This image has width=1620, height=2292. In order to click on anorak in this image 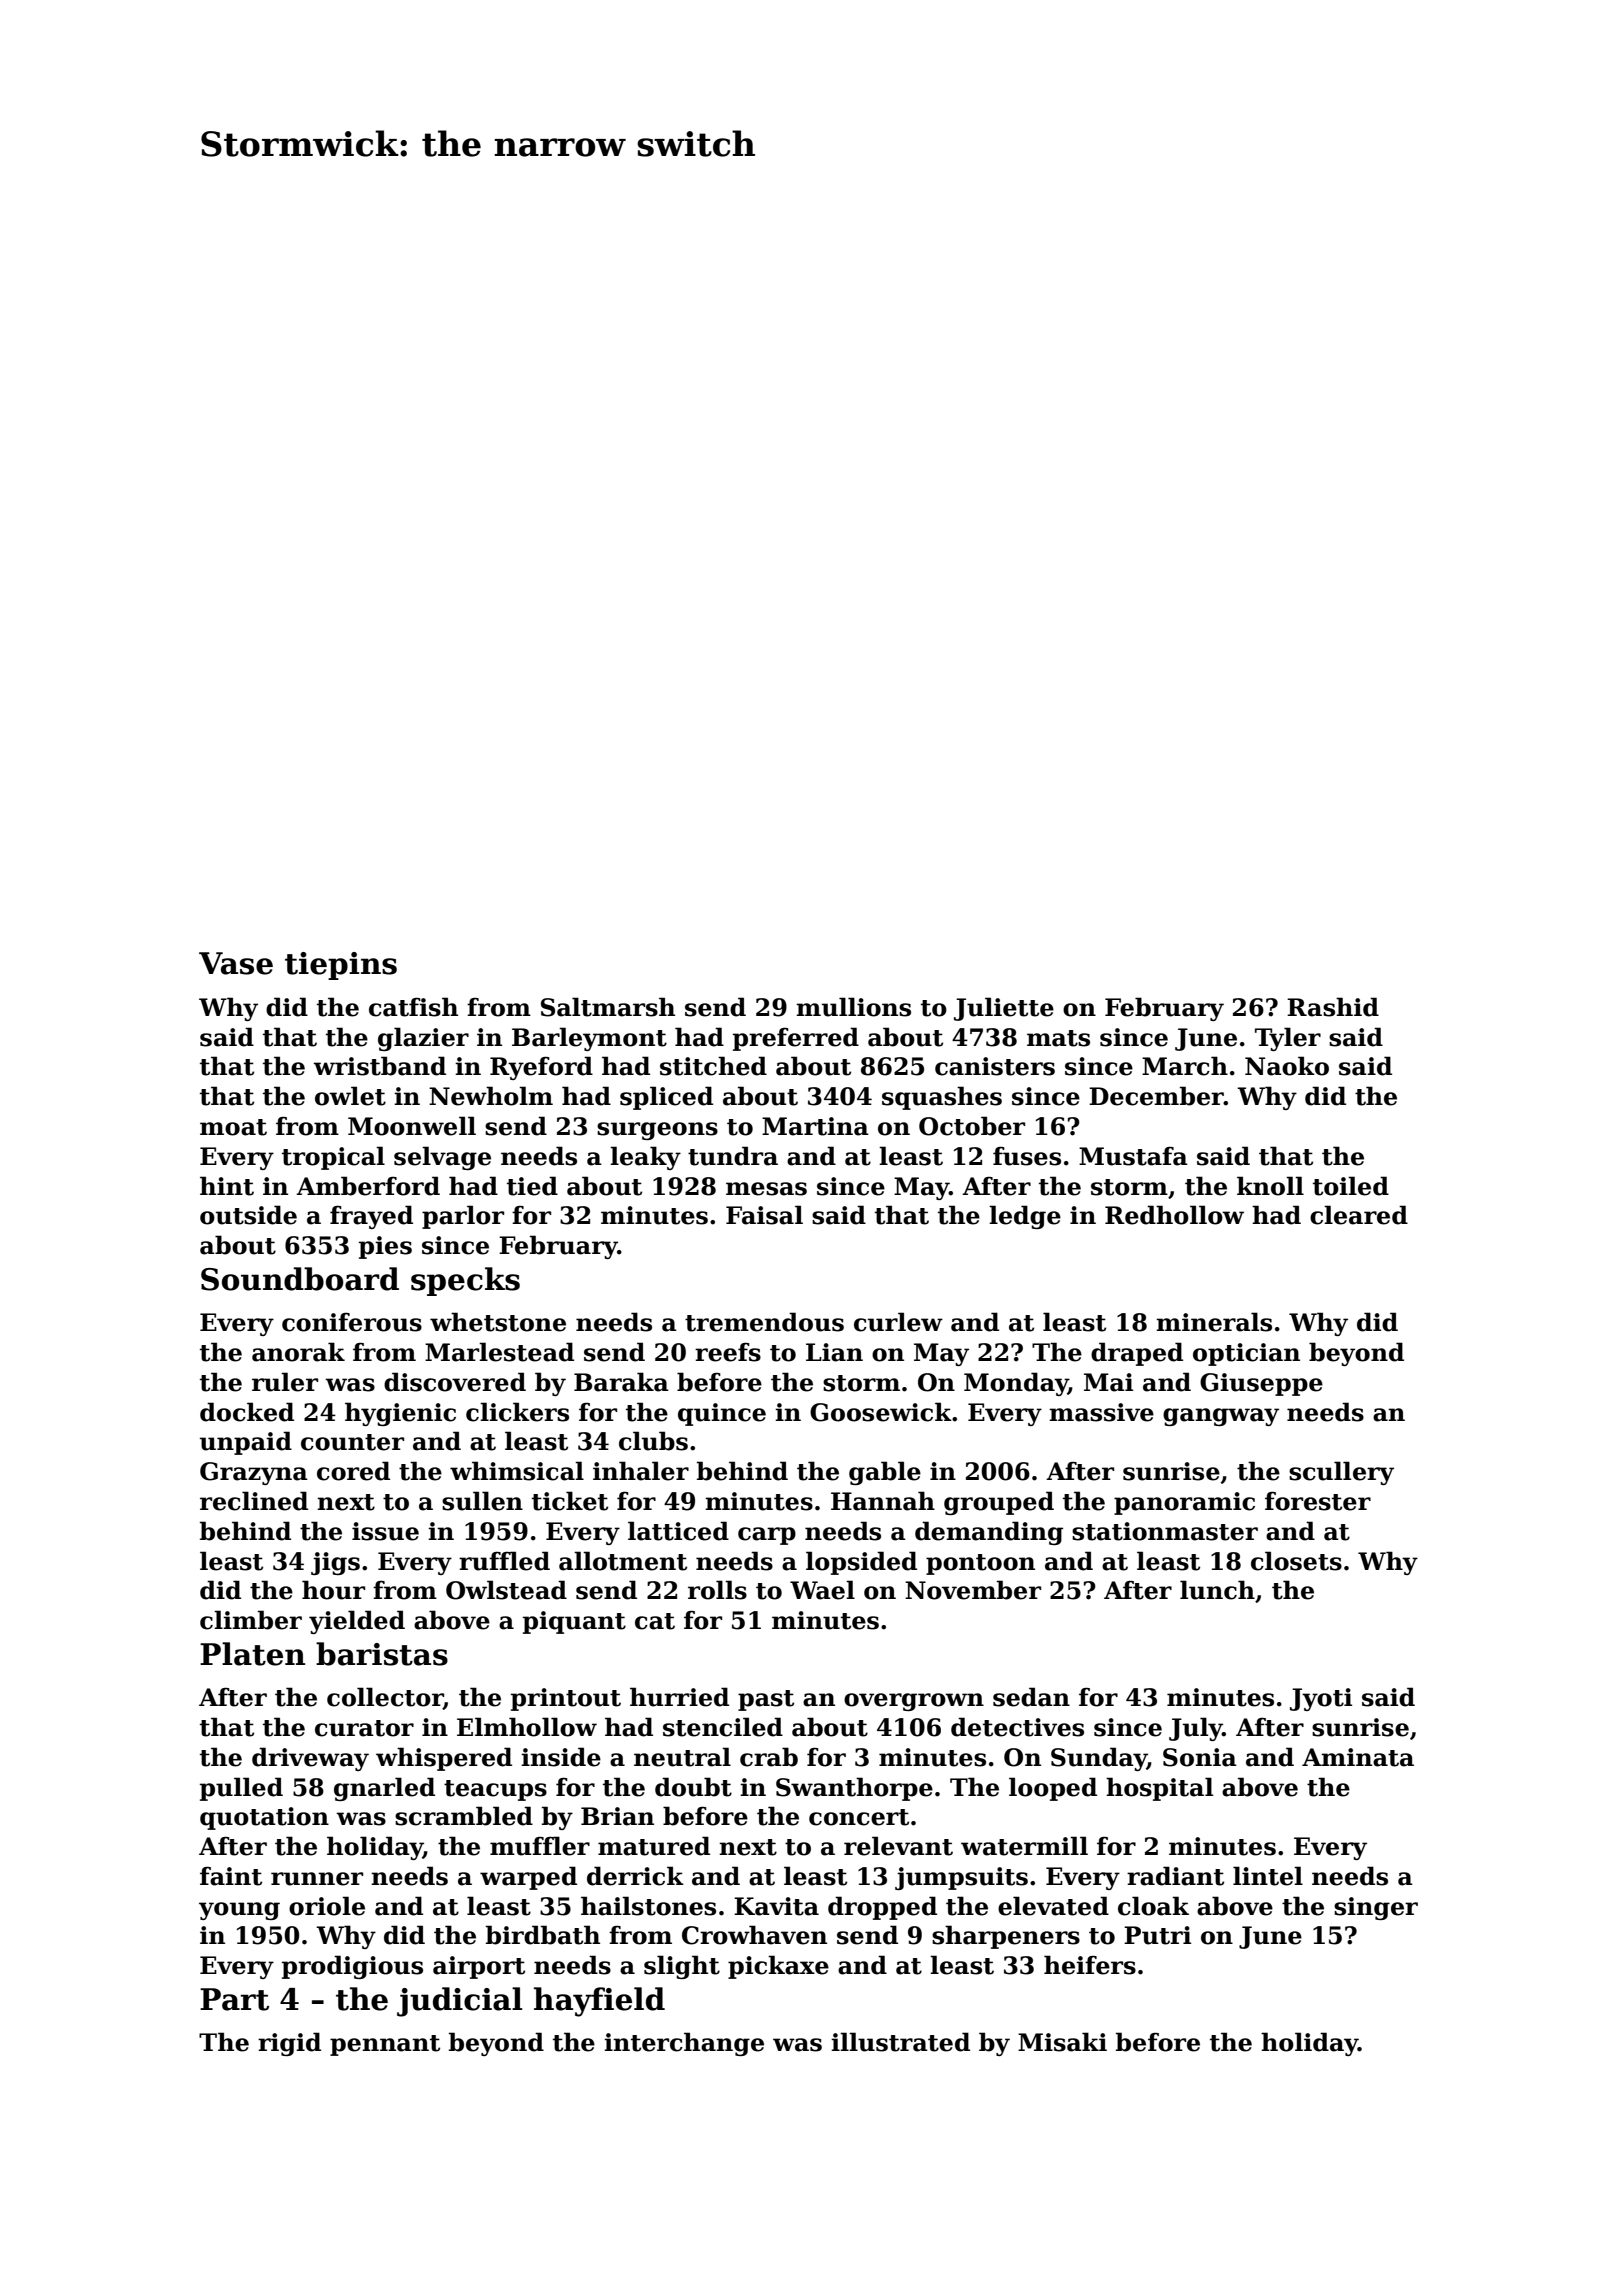, I will do `click(298, 1352)`.
